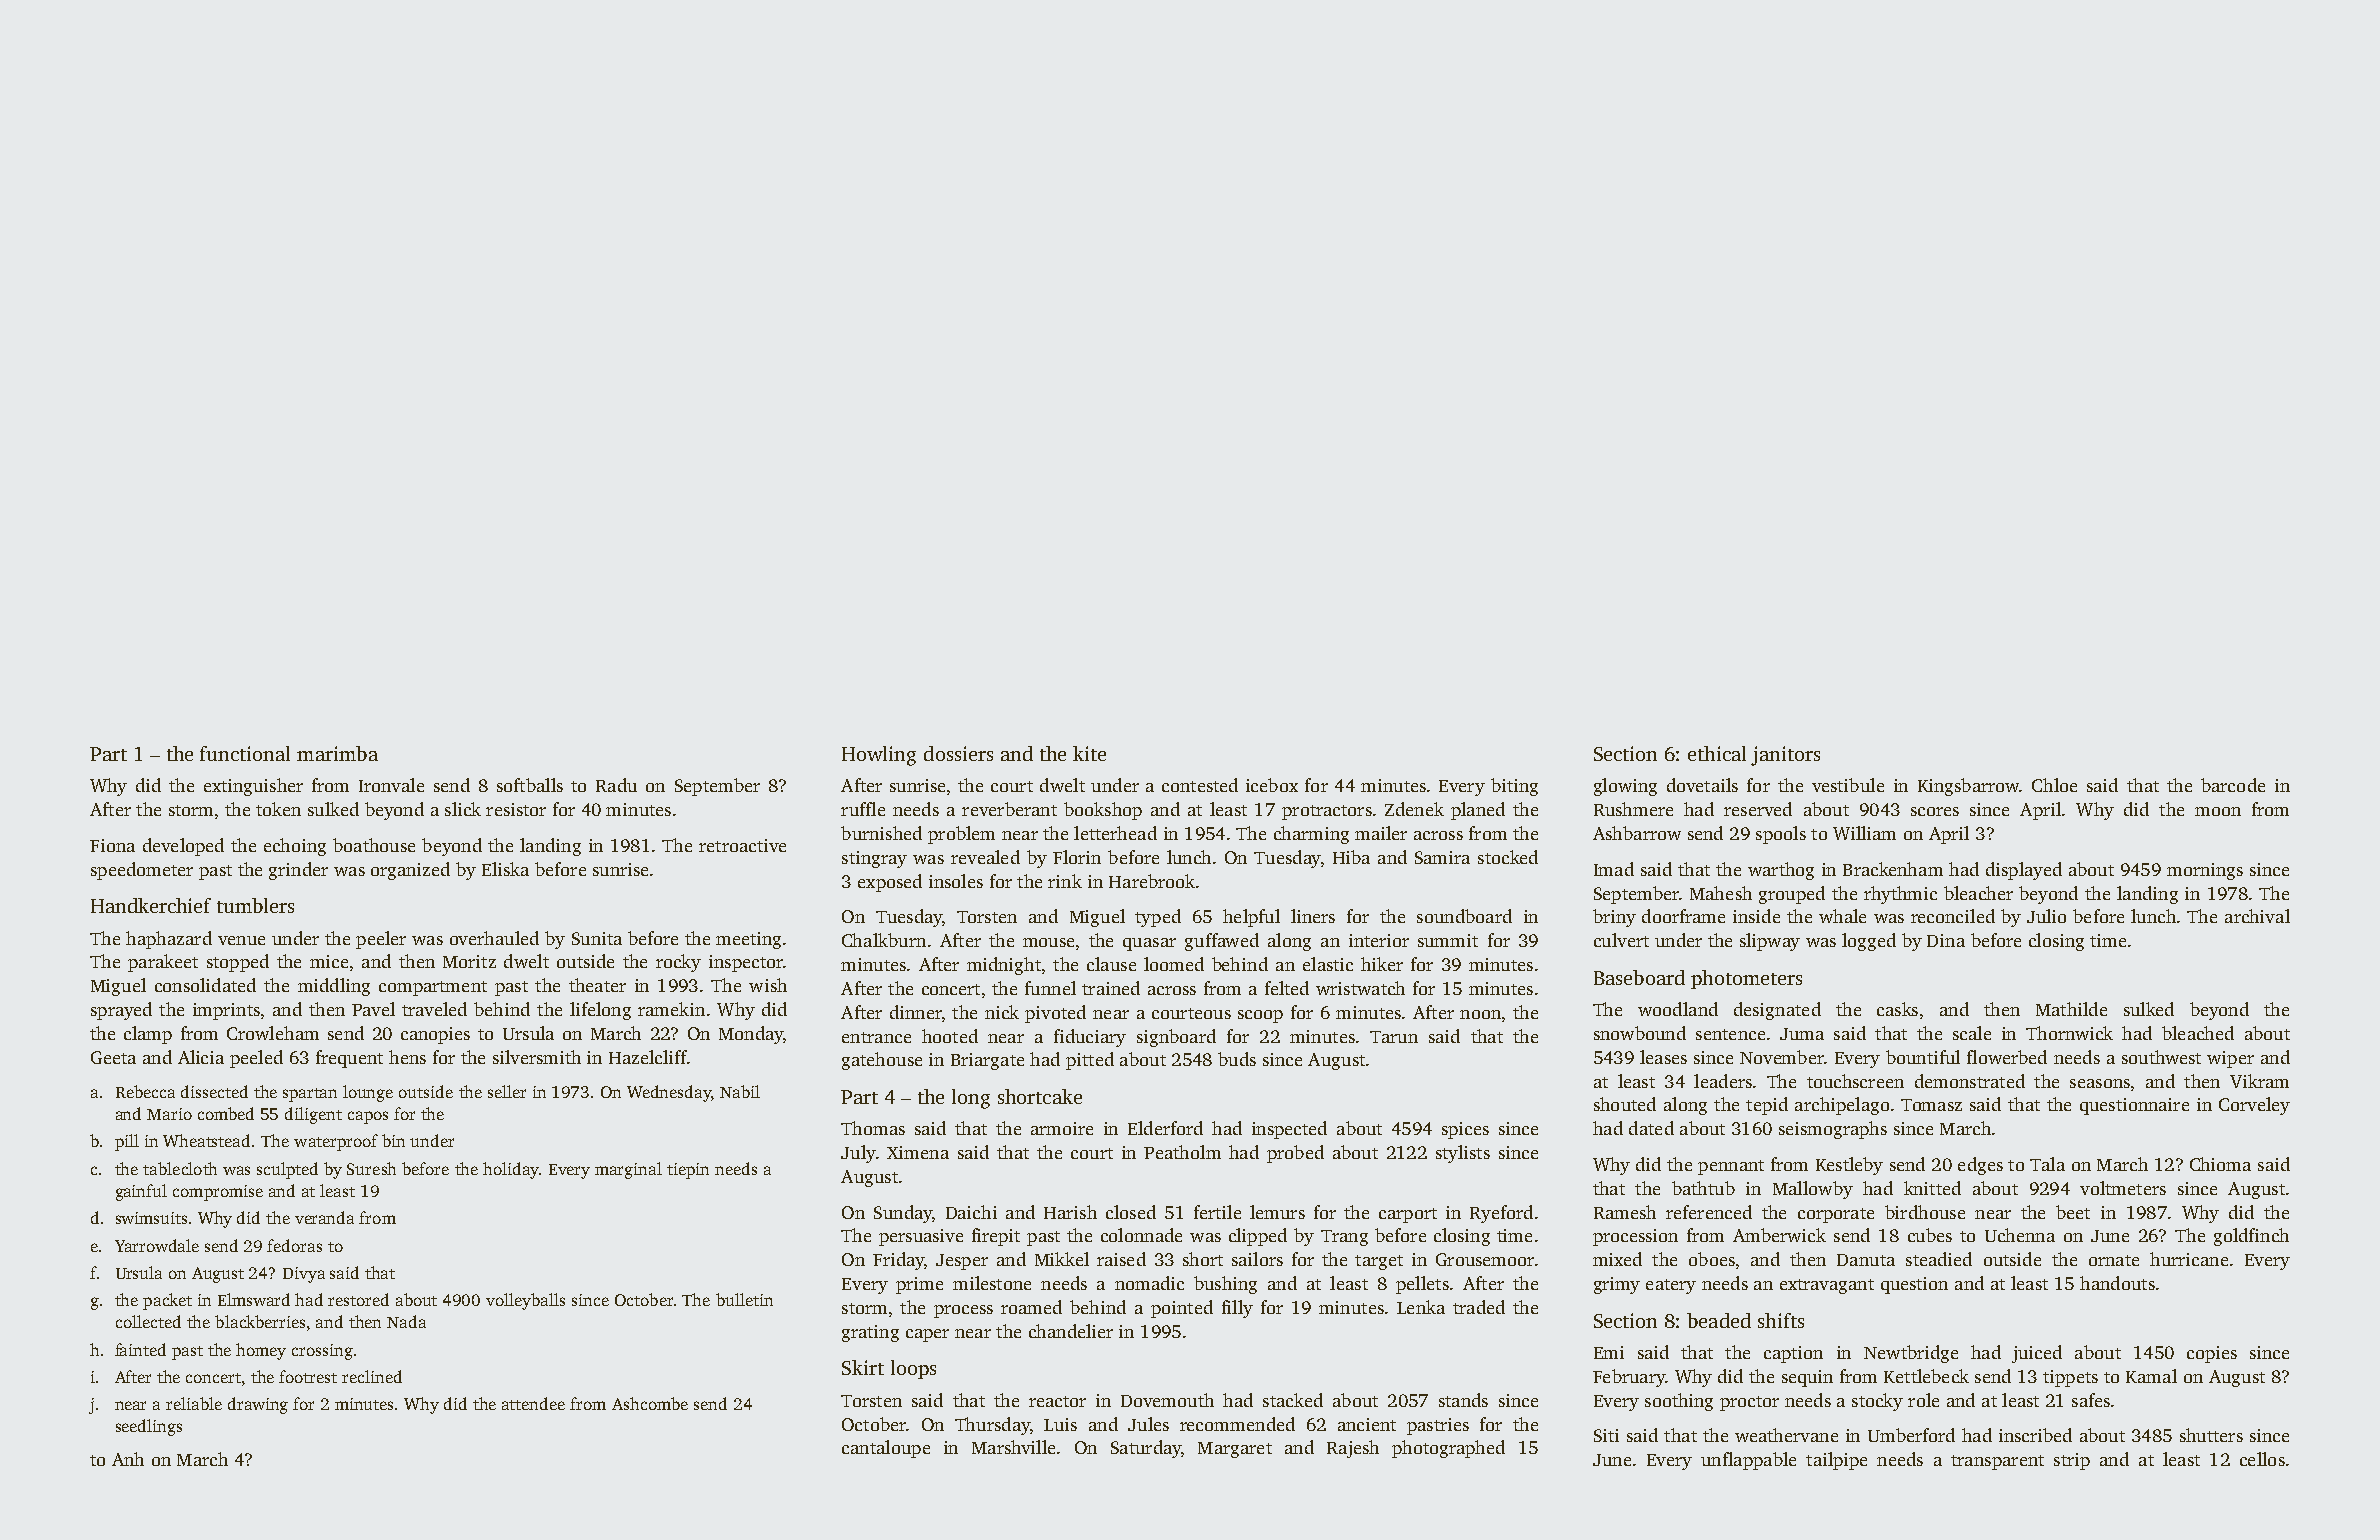 The height and width of the screenshot is (1540, 2380). What do you see at coordinates (128, 1459) in the screenshot?
I see `Anh` at bounding box center [128, 1459].
